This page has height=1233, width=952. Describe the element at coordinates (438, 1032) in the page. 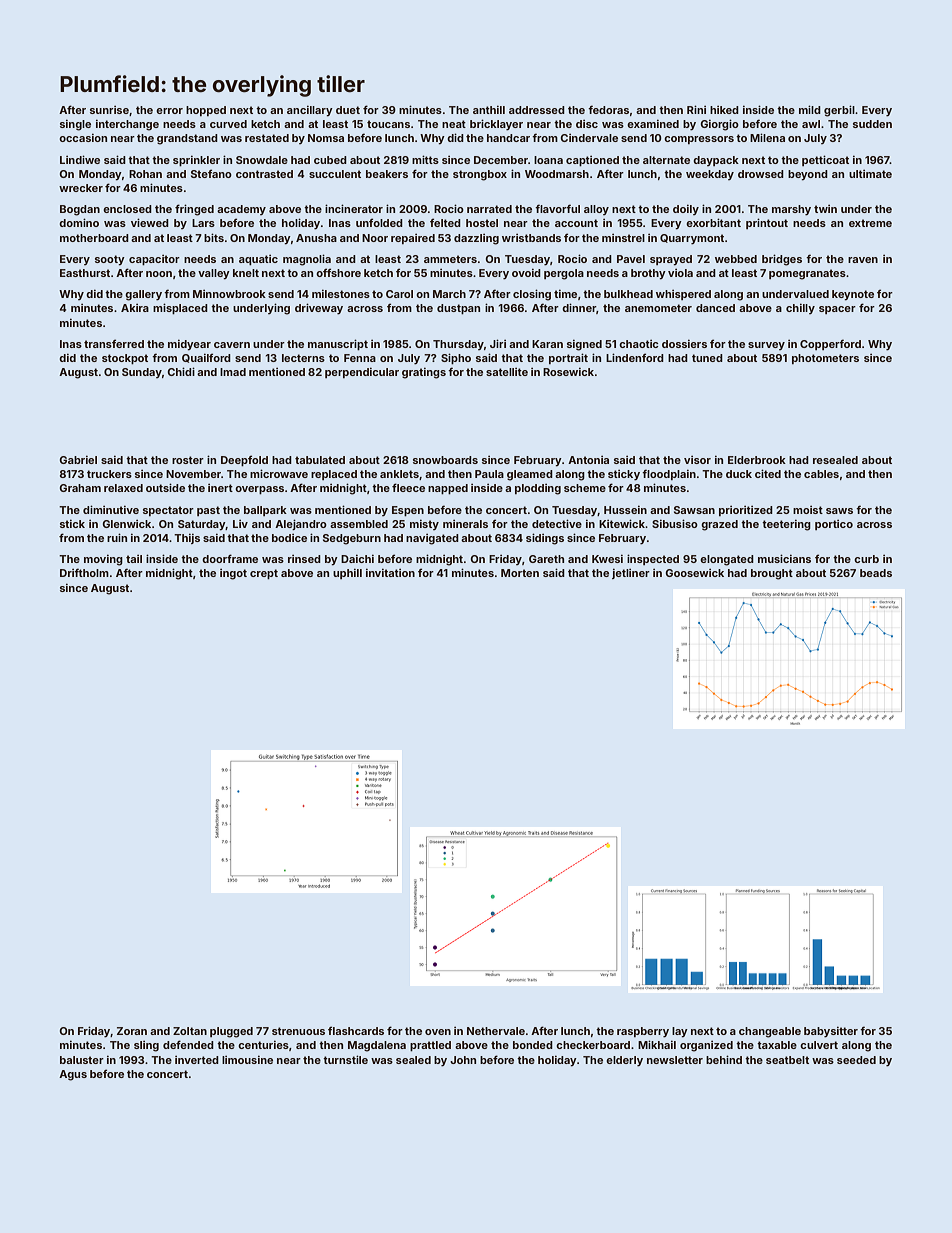

I see `oven` at that location.
